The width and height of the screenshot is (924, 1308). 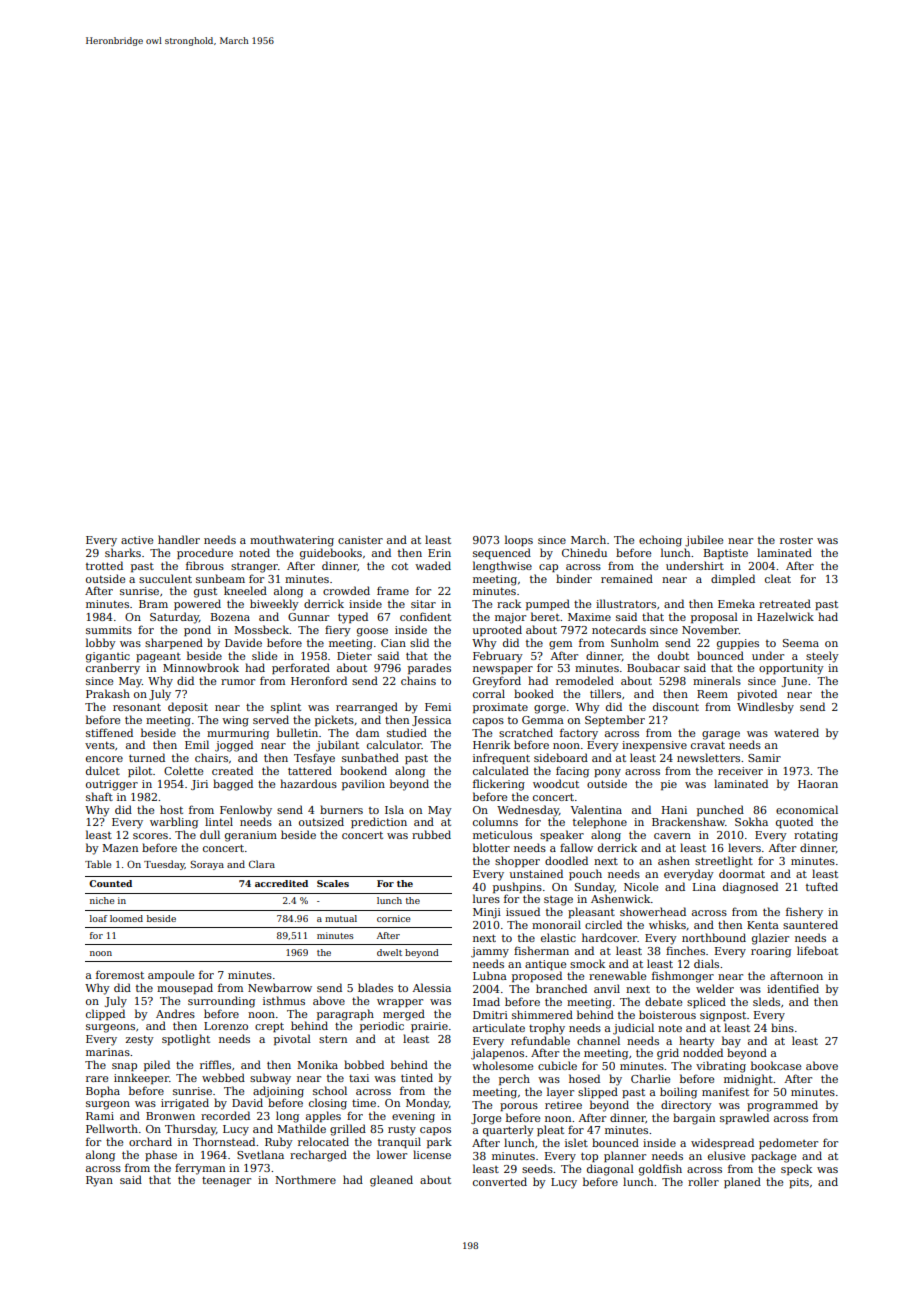 I want to click on loops, so click(x=519, y=540).
